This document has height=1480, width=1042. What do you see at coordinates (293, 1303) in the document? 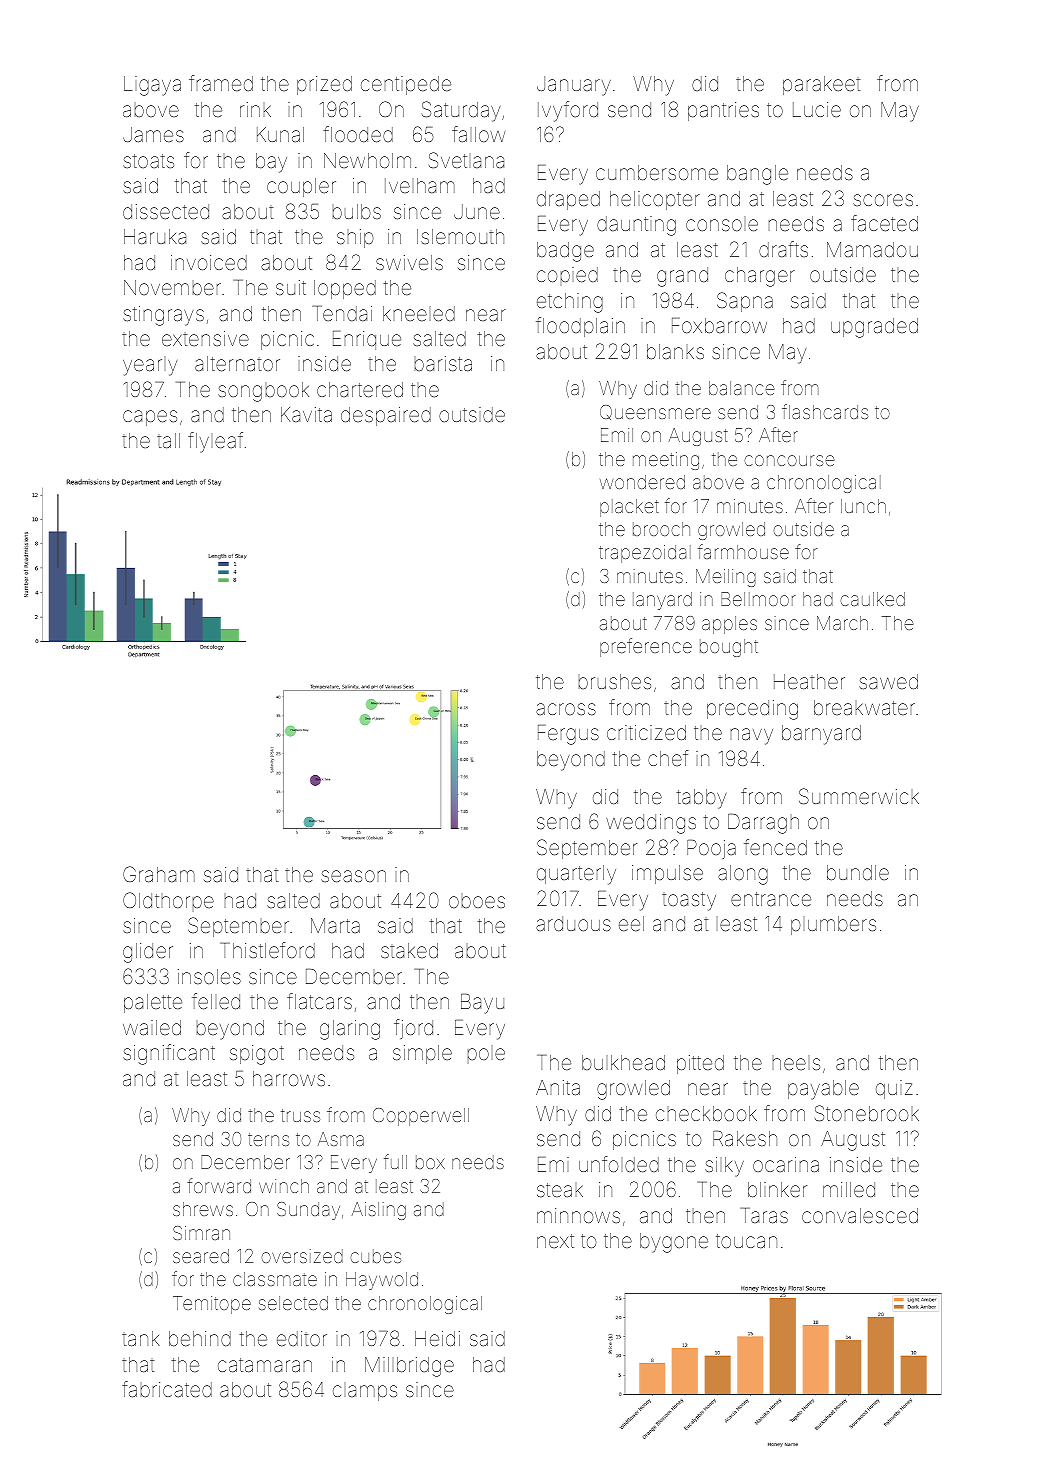
I see `selected` at bounding box center [293, 1303].
